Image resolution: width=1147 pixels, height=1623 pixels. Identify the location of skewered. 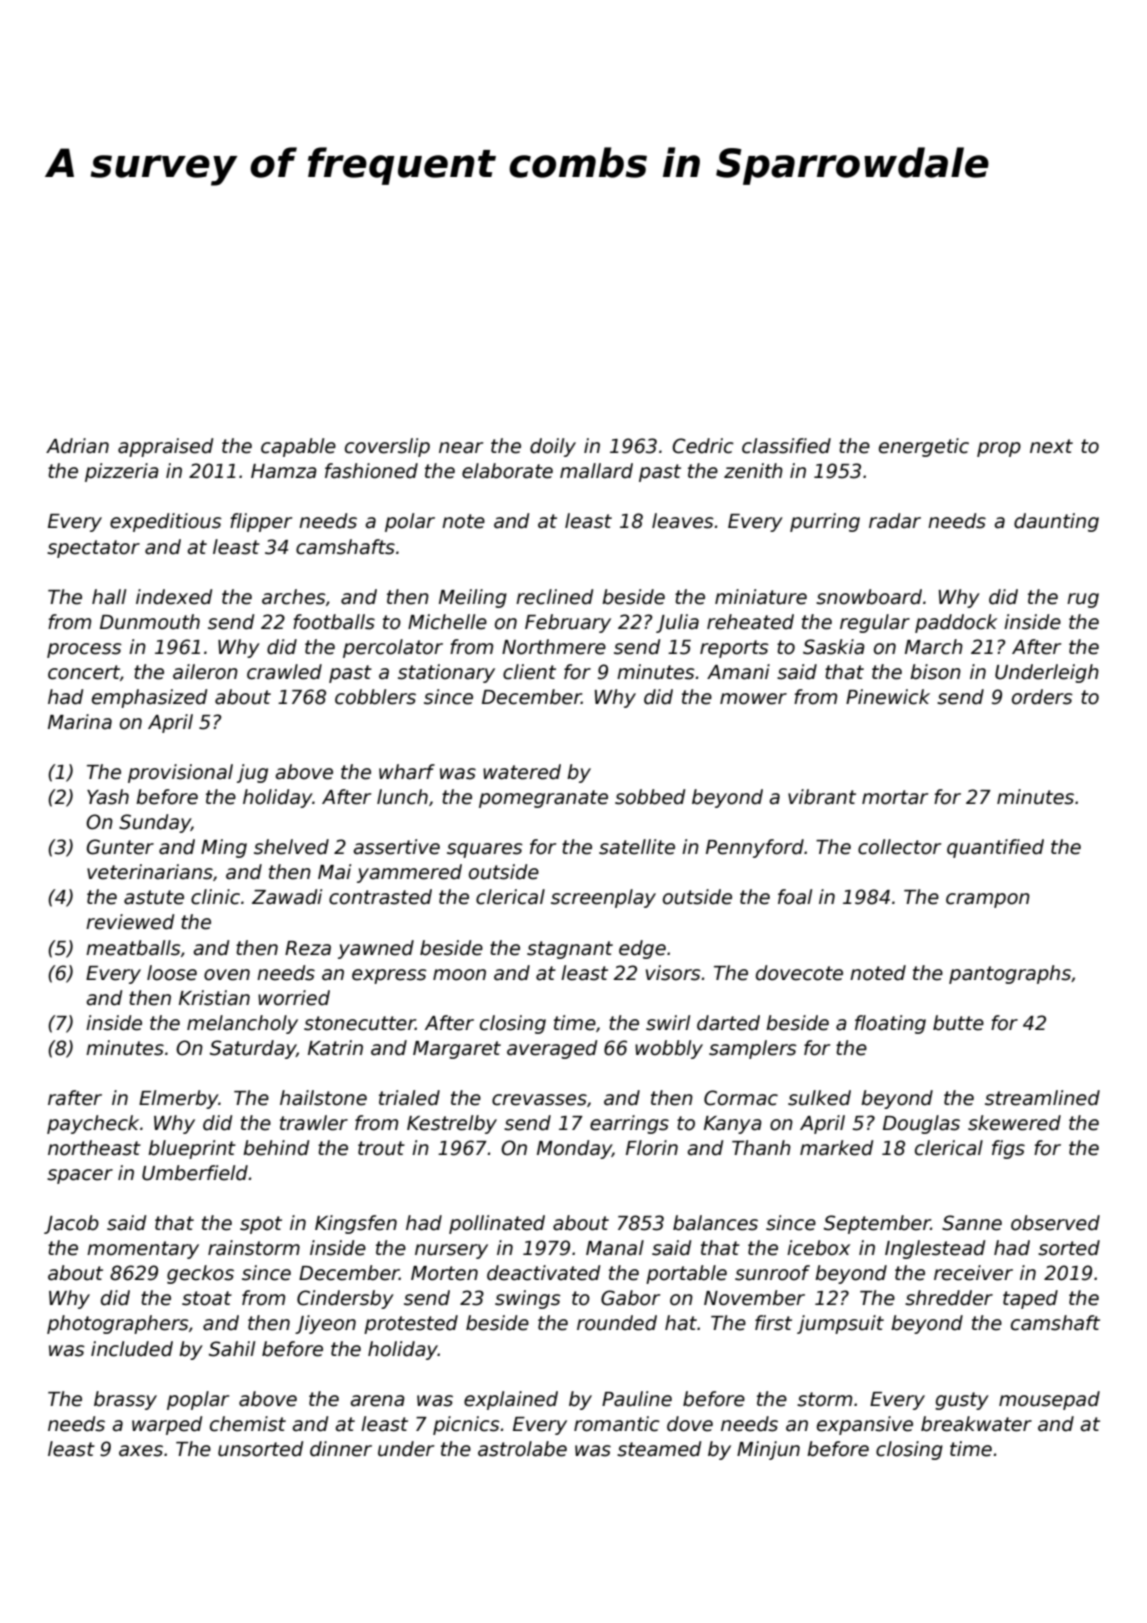
(1014, 1123).
